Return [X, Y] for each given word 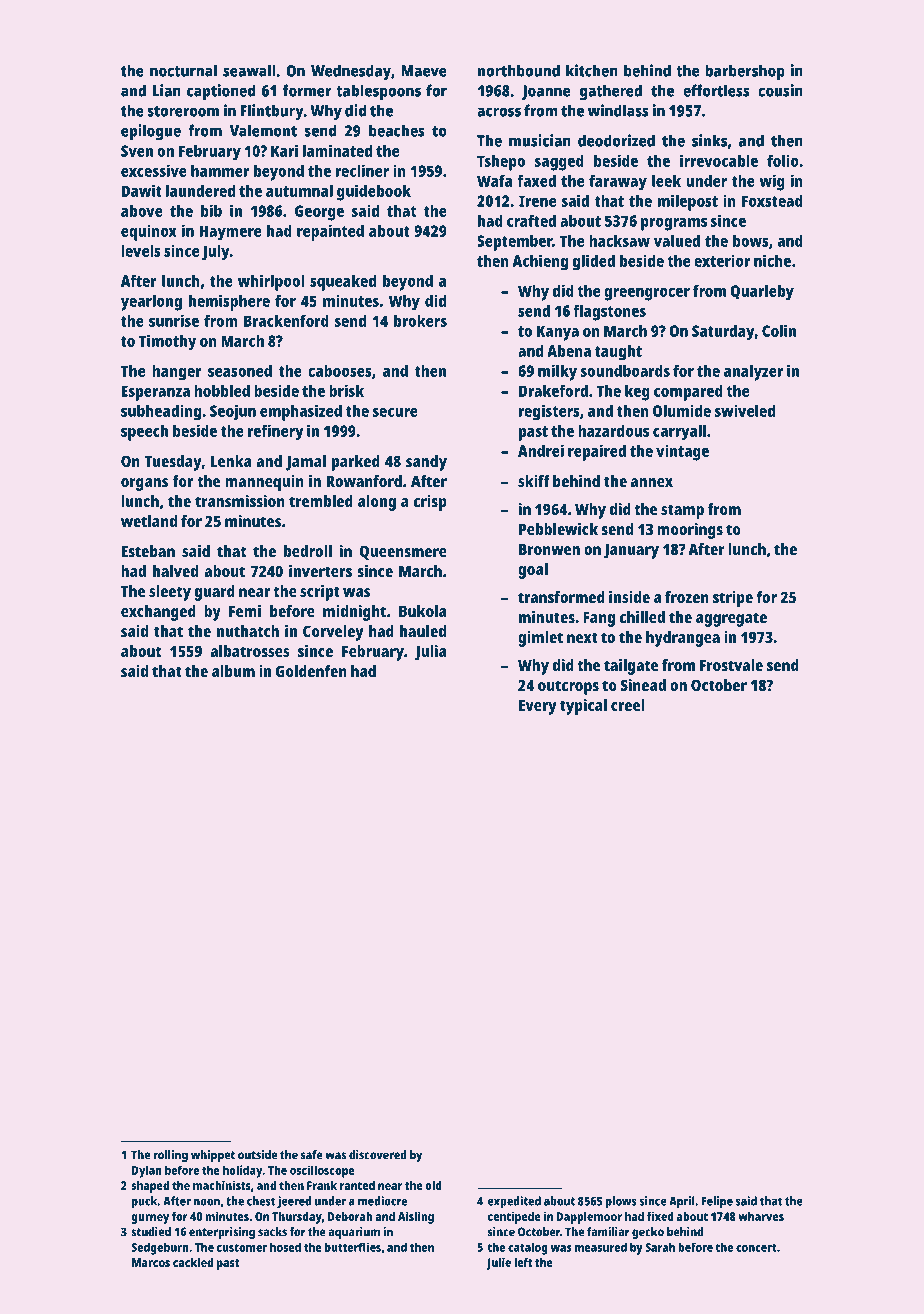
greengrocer [647, 294]
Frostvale [731, 665]
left [523, 1262]
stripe [733, 599]
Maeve [424, 71]
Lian [167, 90]
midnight [354, 613]
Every [538, 707]
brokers [420, 321]
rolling [170, 1156]
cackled [193, 1262]
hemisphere [229, 302]
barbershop [745, 73]
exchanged [158, 613]
